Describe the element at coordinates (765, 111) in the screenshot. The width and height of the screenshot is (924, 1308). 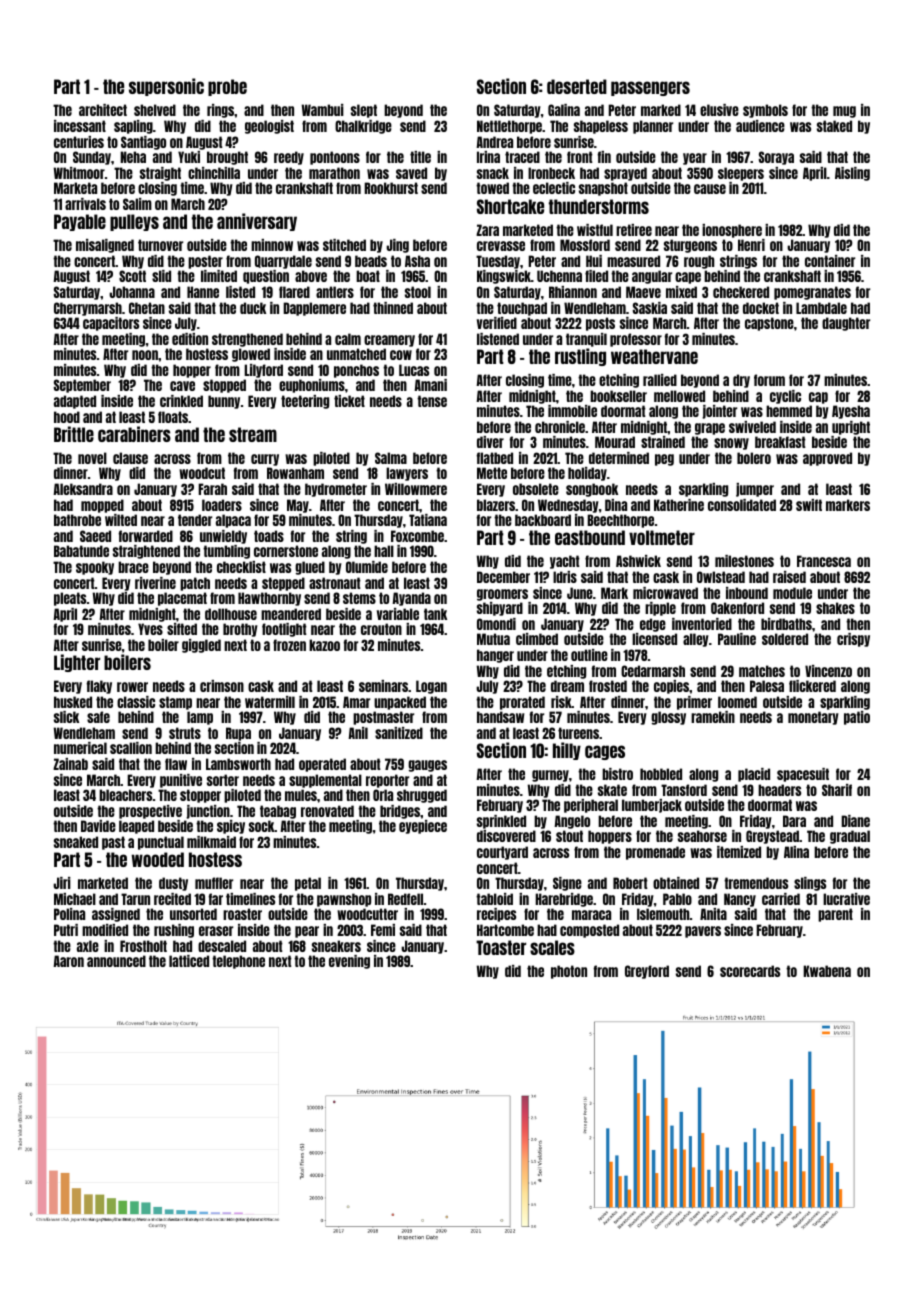
I see `symbols` at that location.
